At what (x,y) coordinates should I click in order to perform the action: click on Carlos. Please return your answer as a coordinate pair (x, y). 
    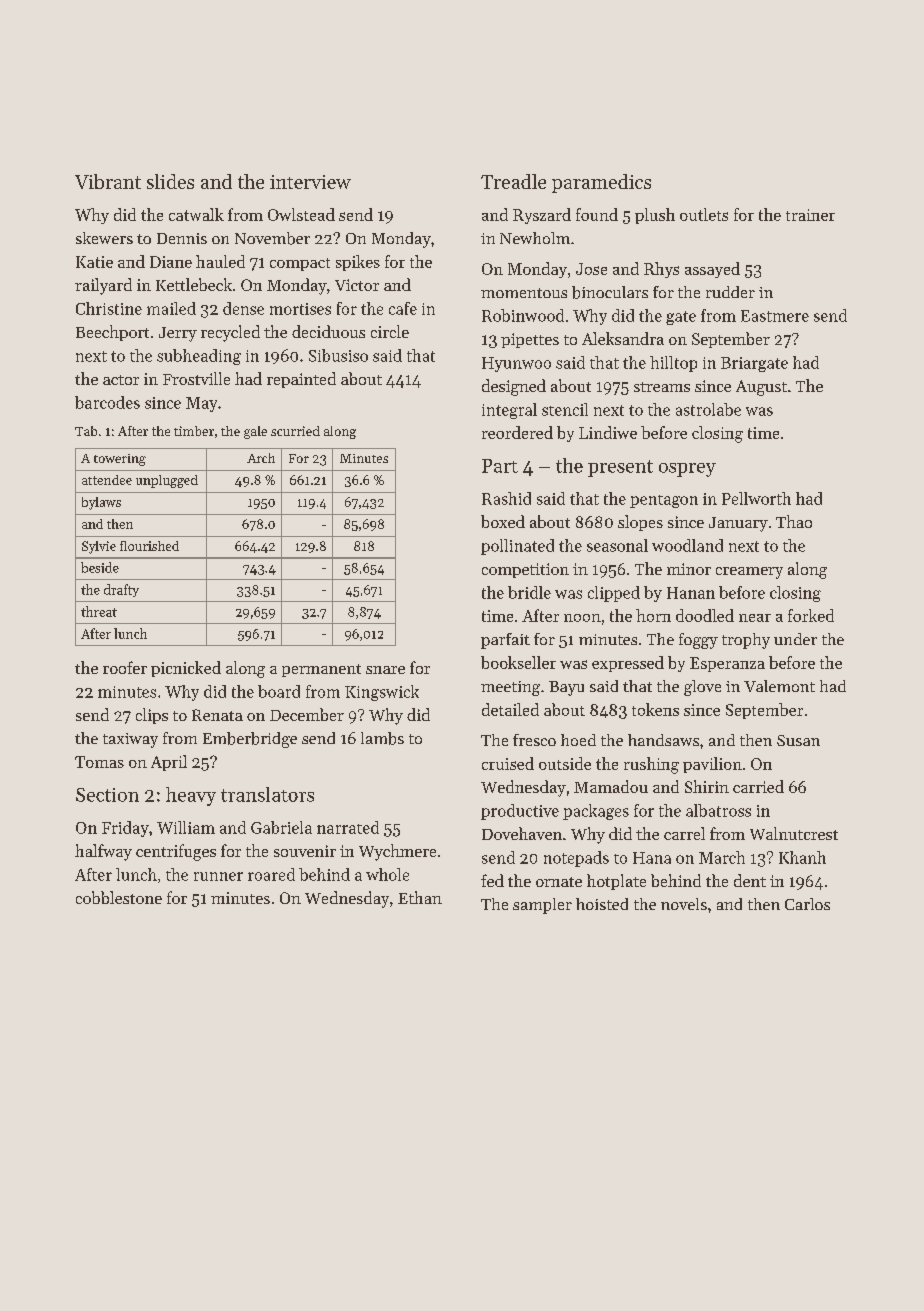
    Looking at the image, I should click on (807, 904).
